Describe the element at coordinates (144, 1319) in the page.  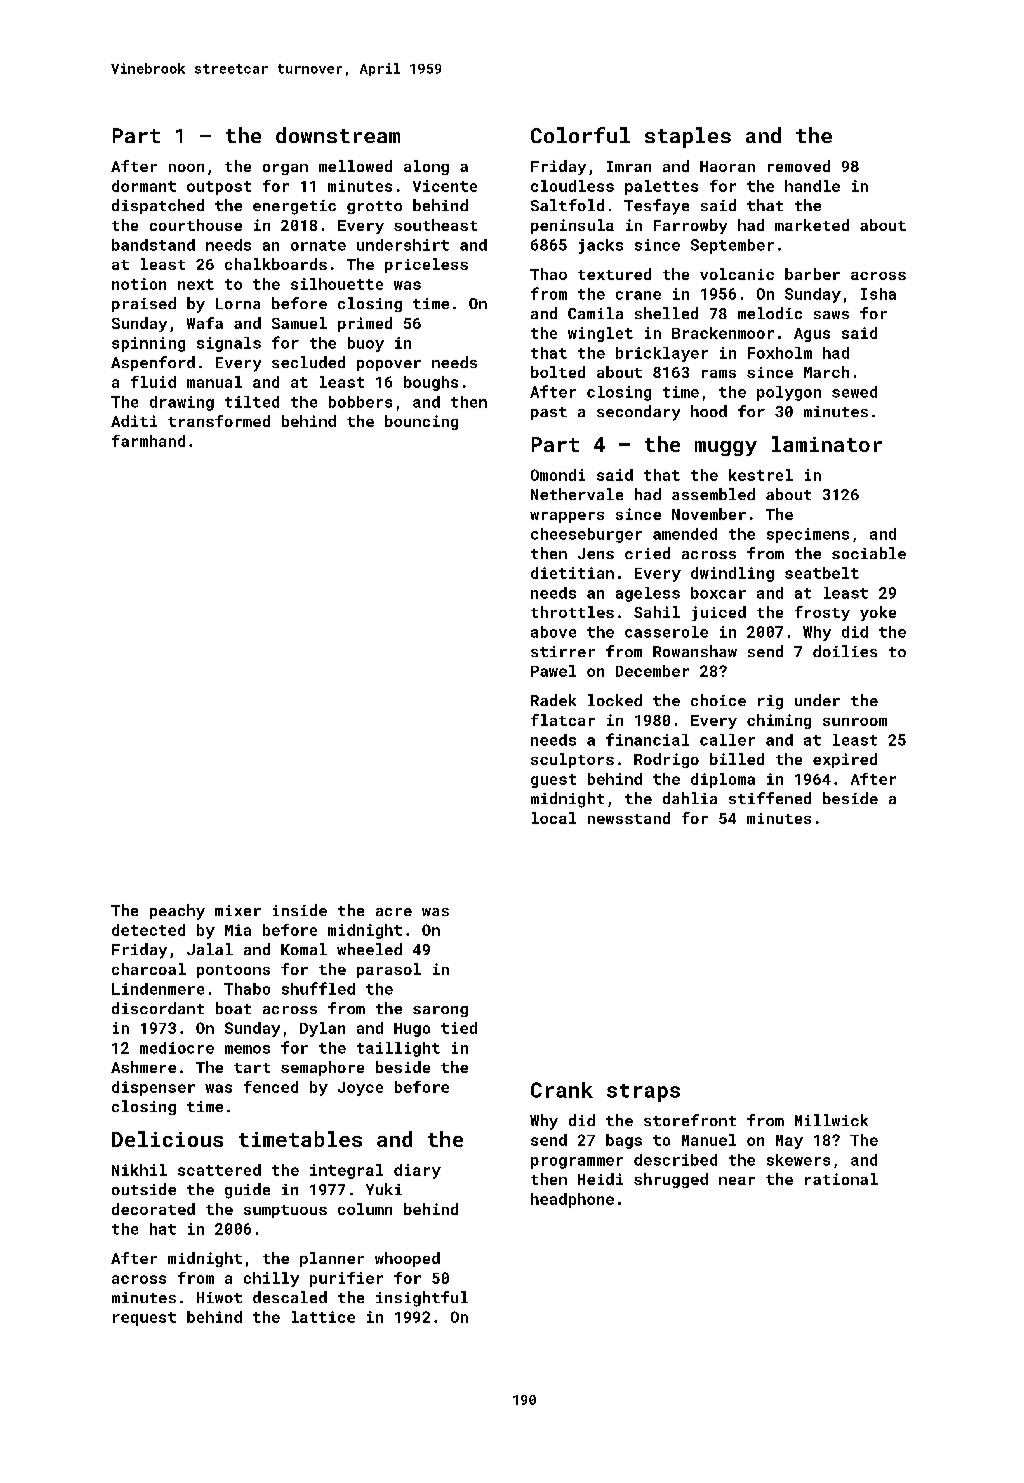
I see `request` at that location.
